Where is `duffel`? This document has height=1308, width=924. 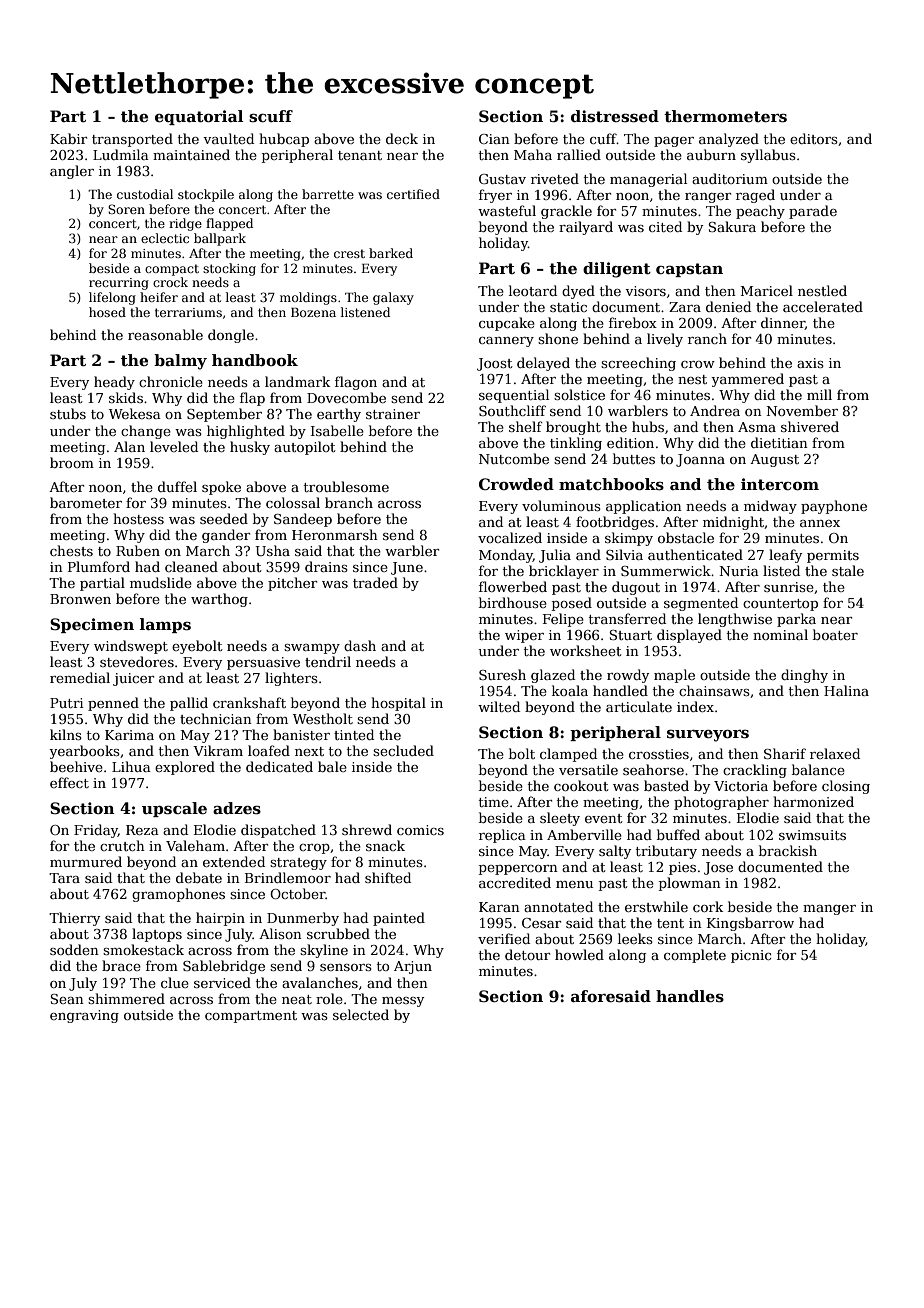 duffel is located at coordinates (177, 486).
